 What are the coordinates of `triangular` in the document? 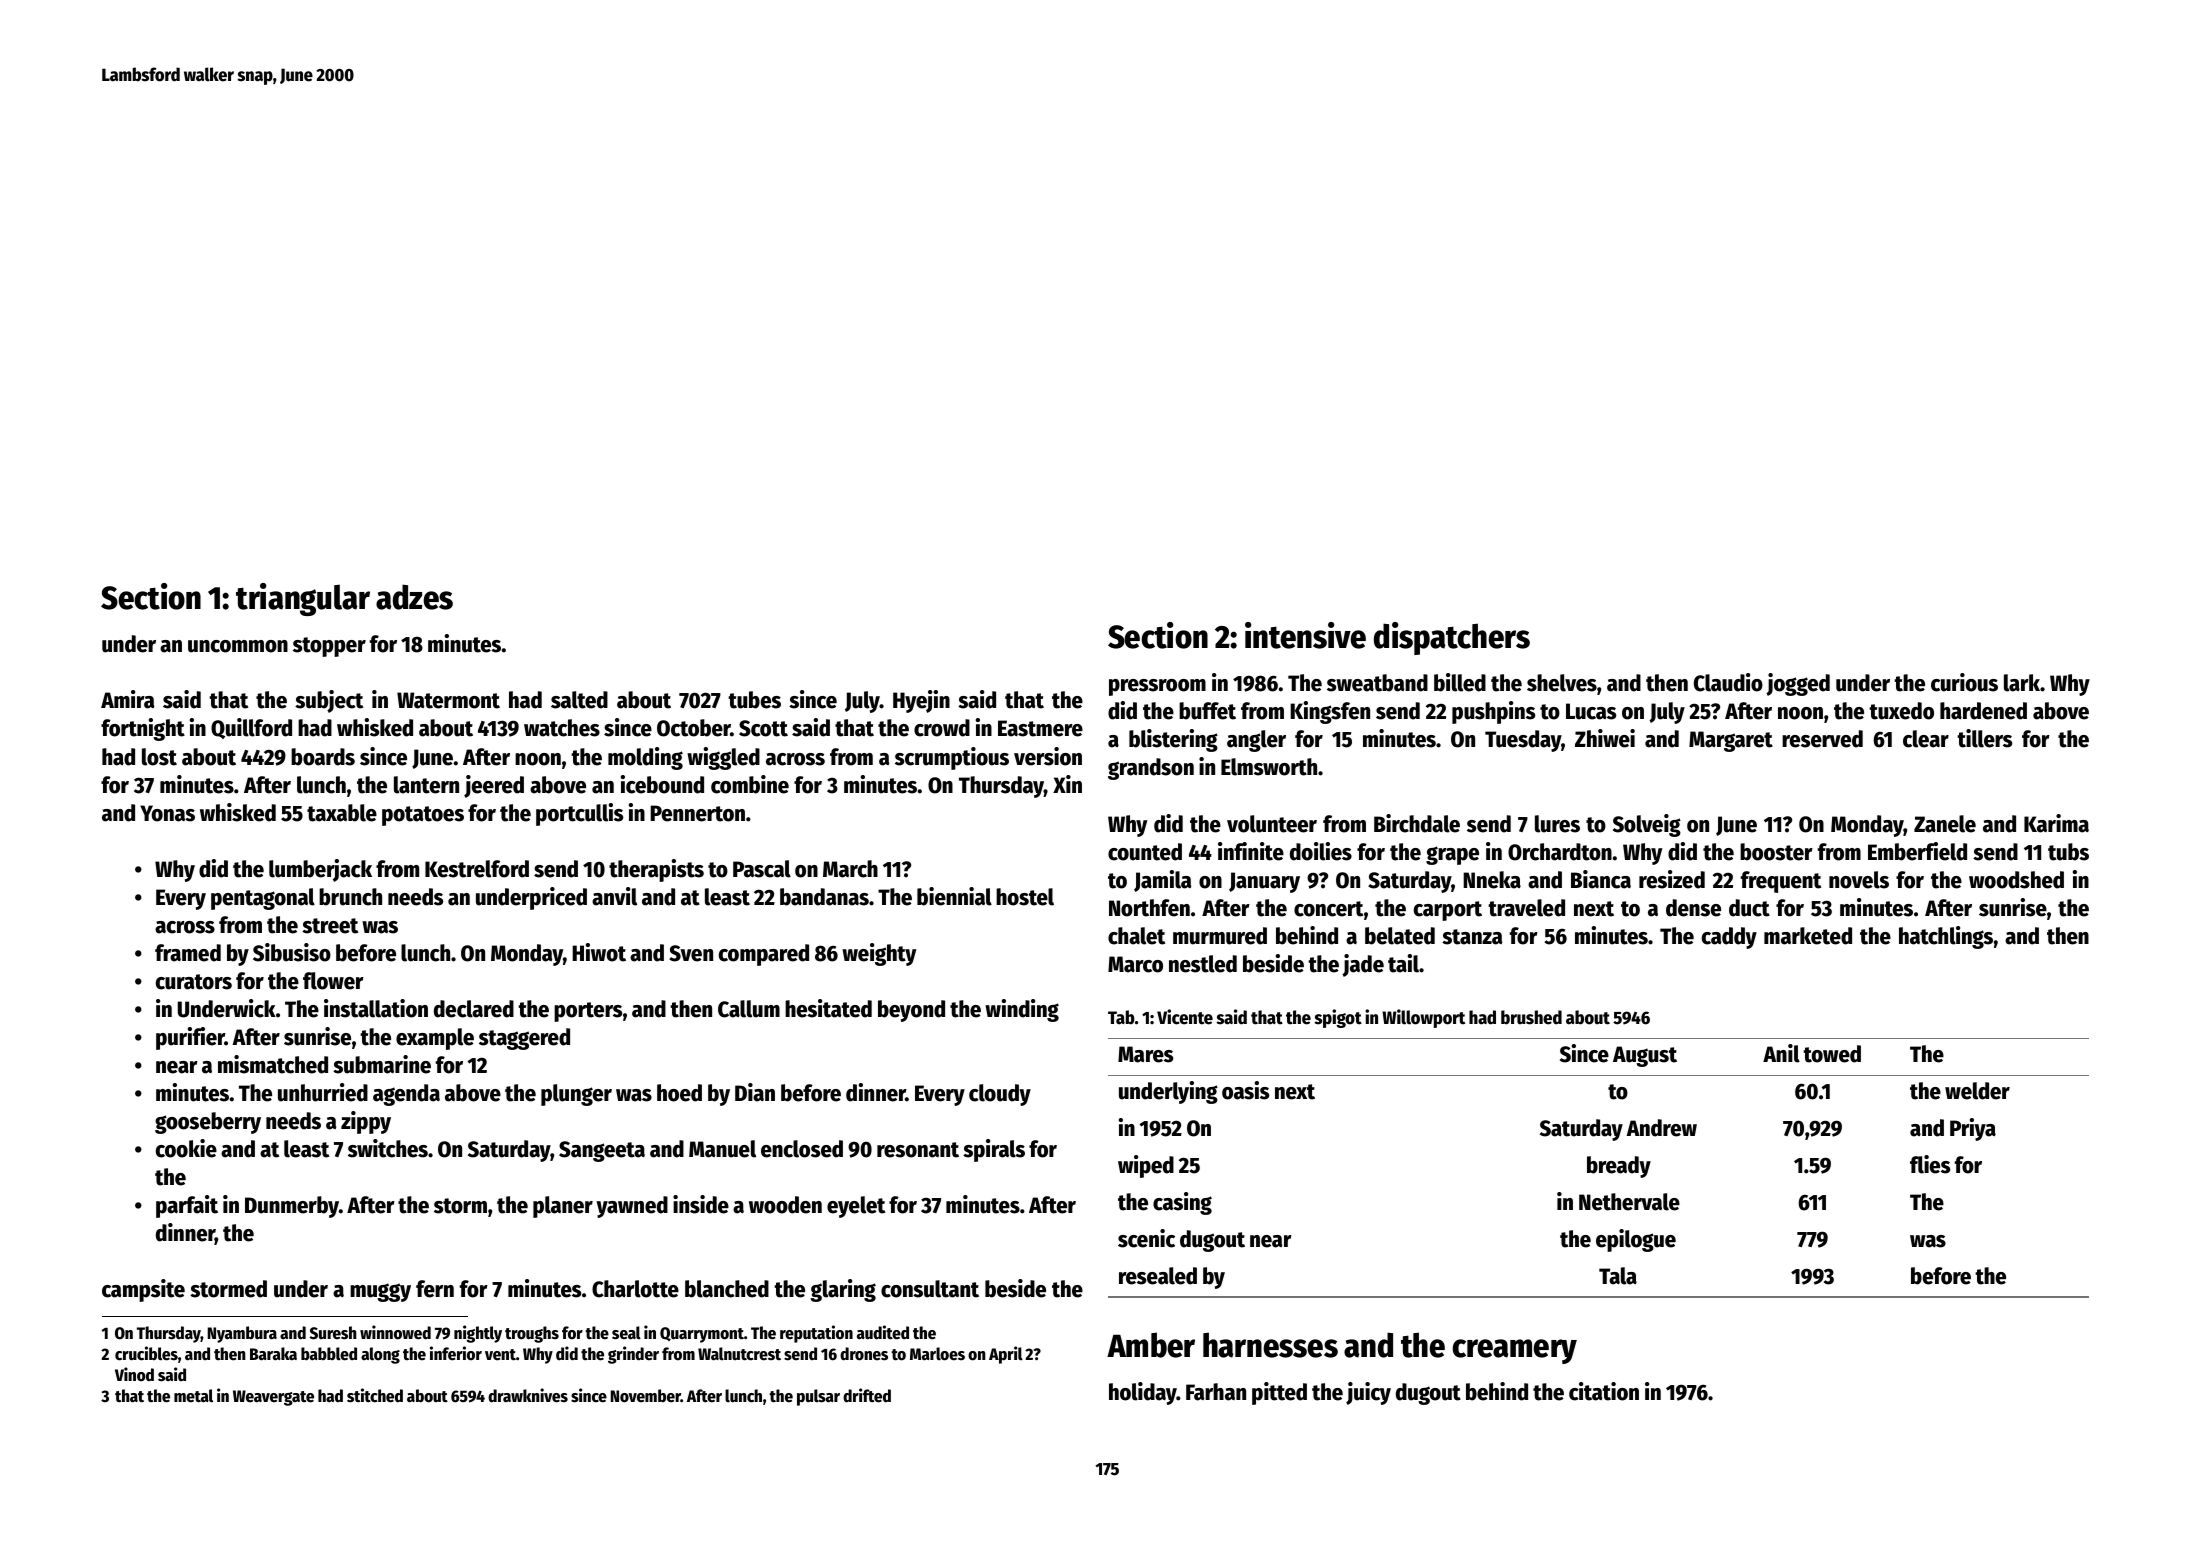 It's located at (303, 599).
